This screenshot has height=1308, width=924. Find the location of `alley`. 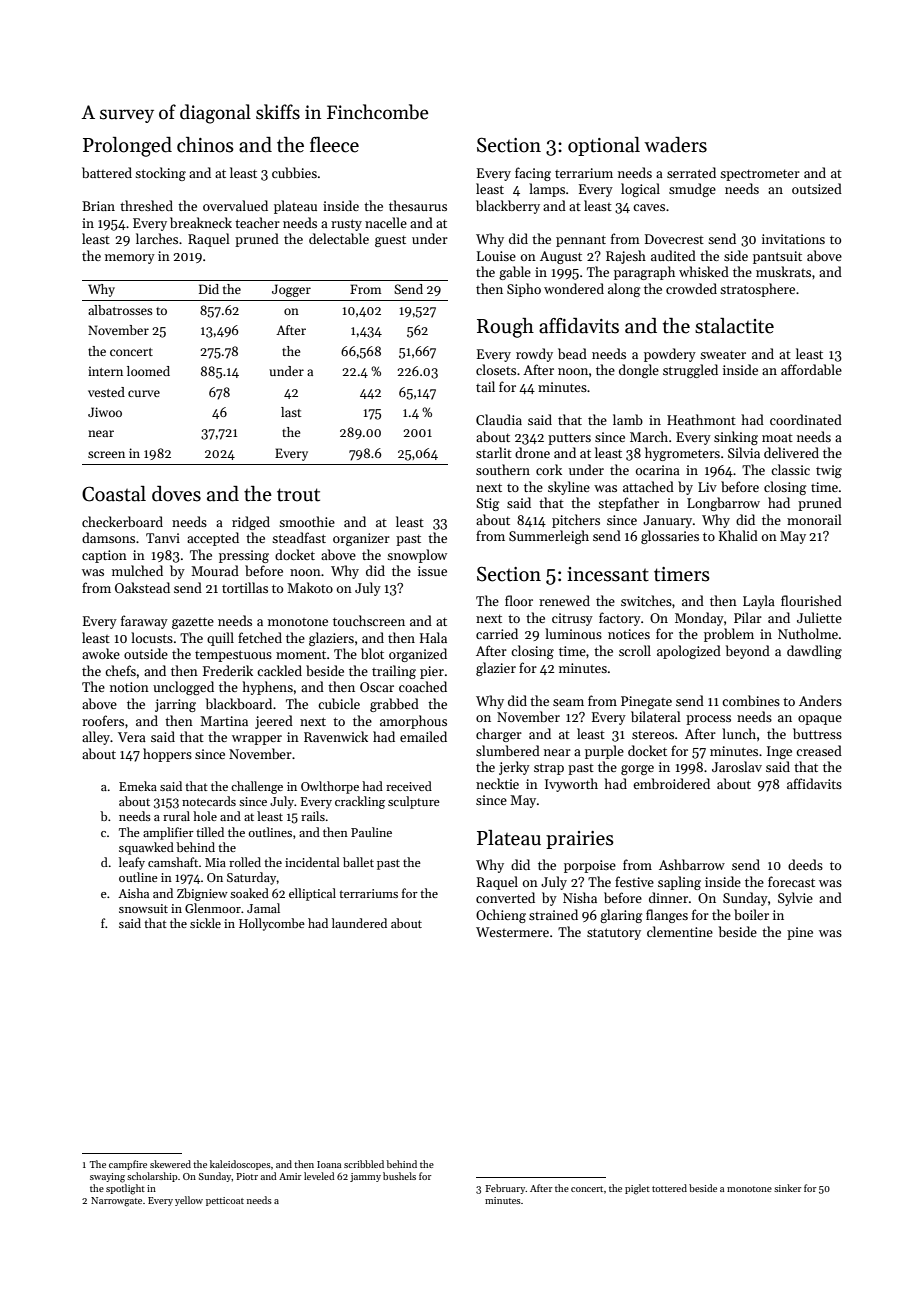

alley is located at coordinates (96, 738).
